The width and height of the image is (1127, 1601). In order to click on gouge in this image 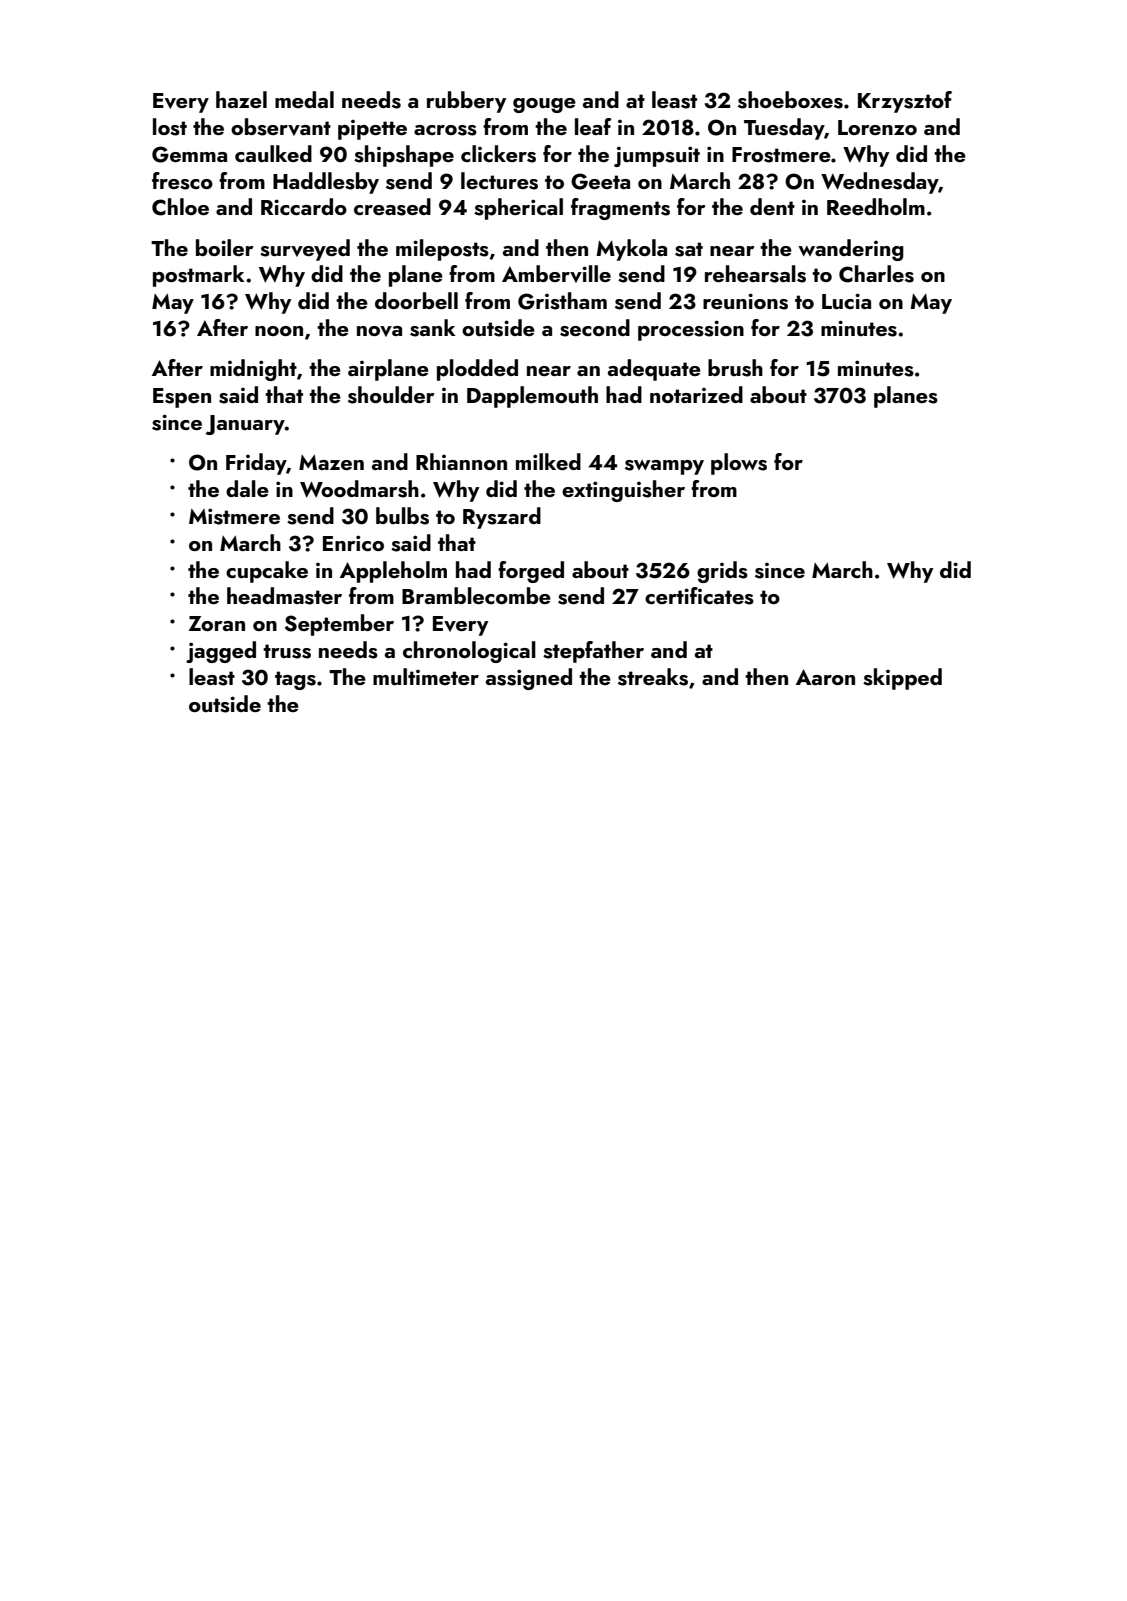, I will do `click(544, 105)`.
